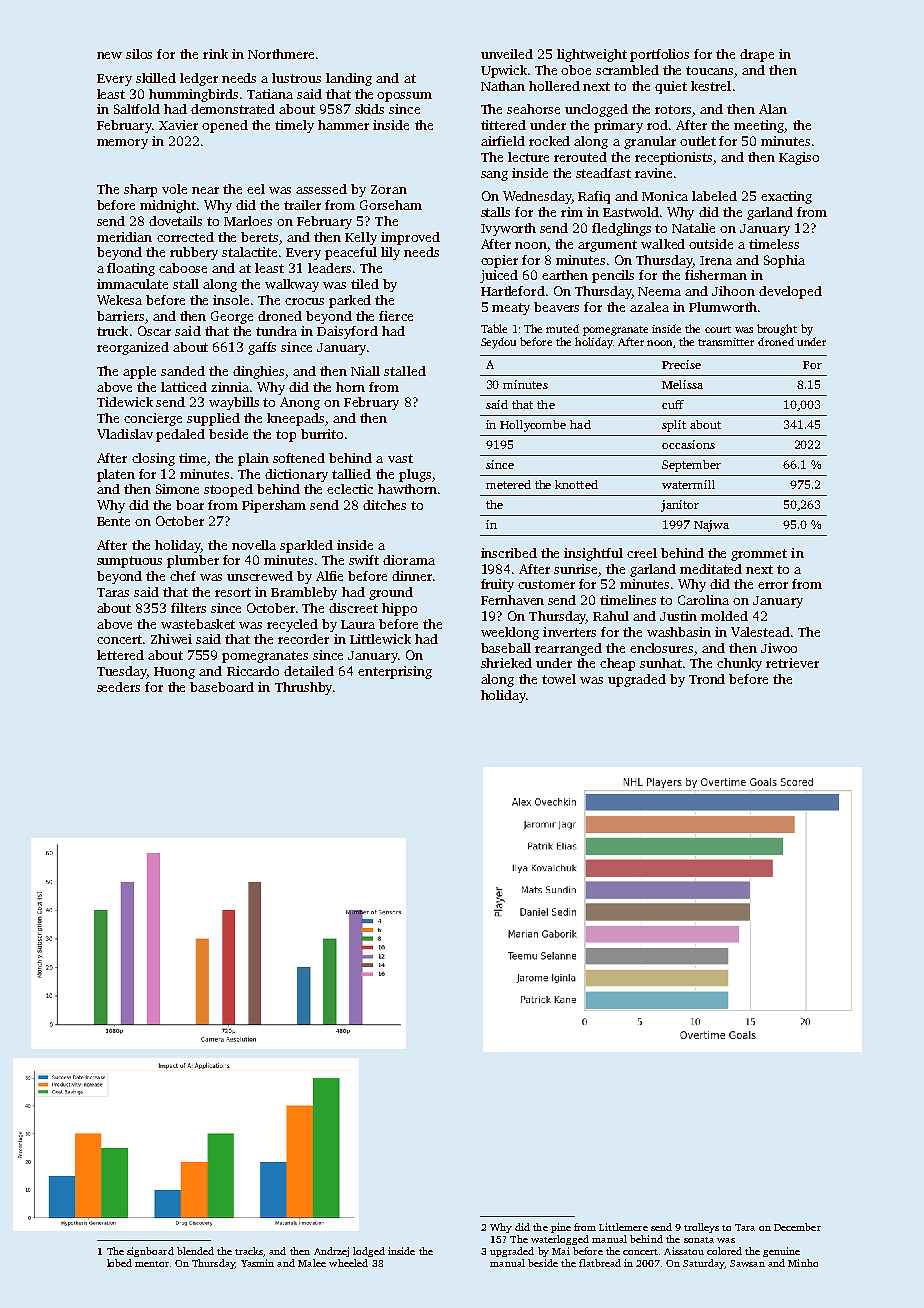 The image size is (924, 1308). Describe the element at coordinates (119, 1263) in the screenshot. I see `lobed` at that location.
